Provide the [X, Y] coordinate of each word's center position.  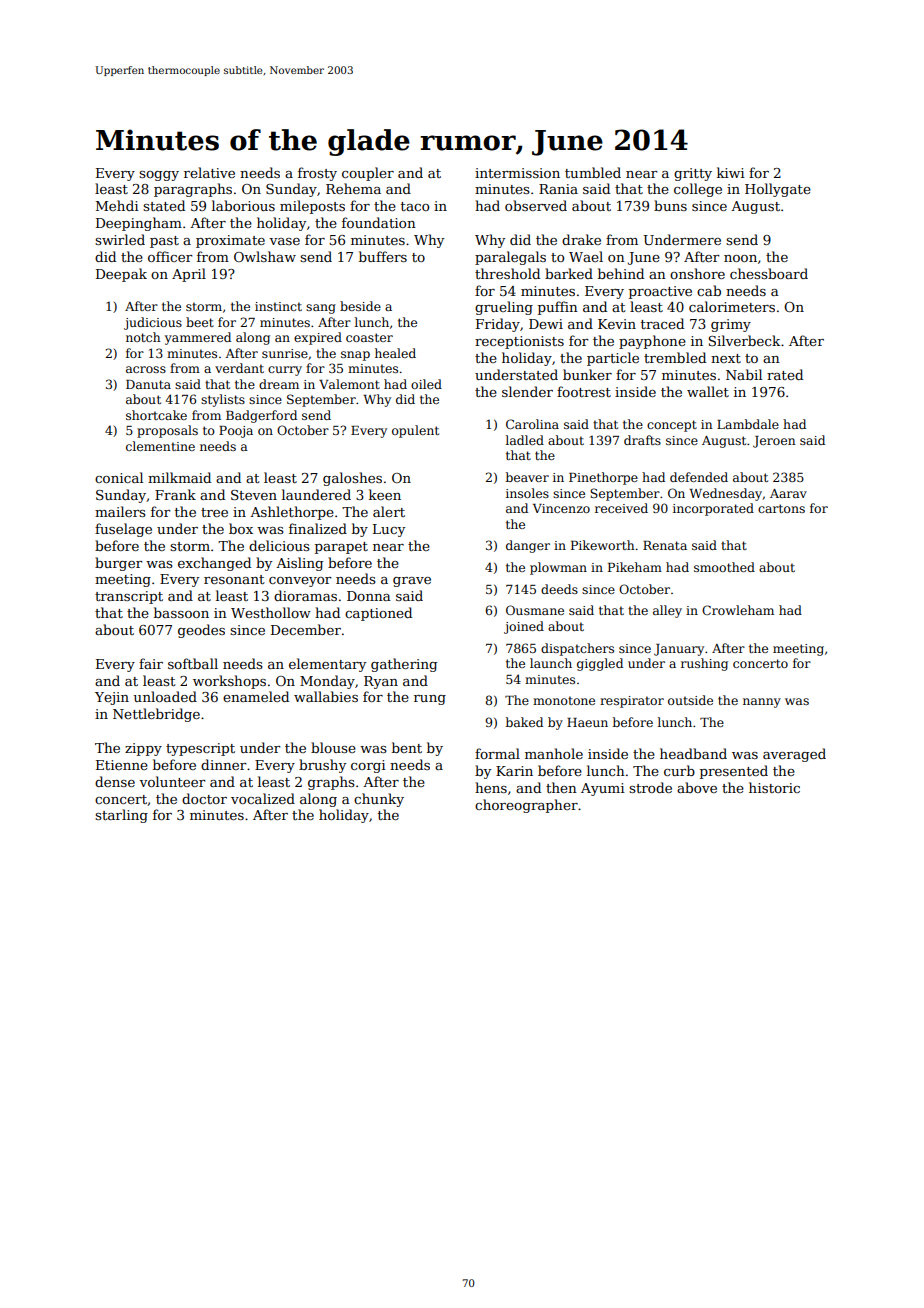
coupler [368, 174]
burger [118, 564]
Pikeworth [602, 545]
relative [209, 172]
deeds [559, 589]
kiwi [731, 172]
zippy [143, 749]
